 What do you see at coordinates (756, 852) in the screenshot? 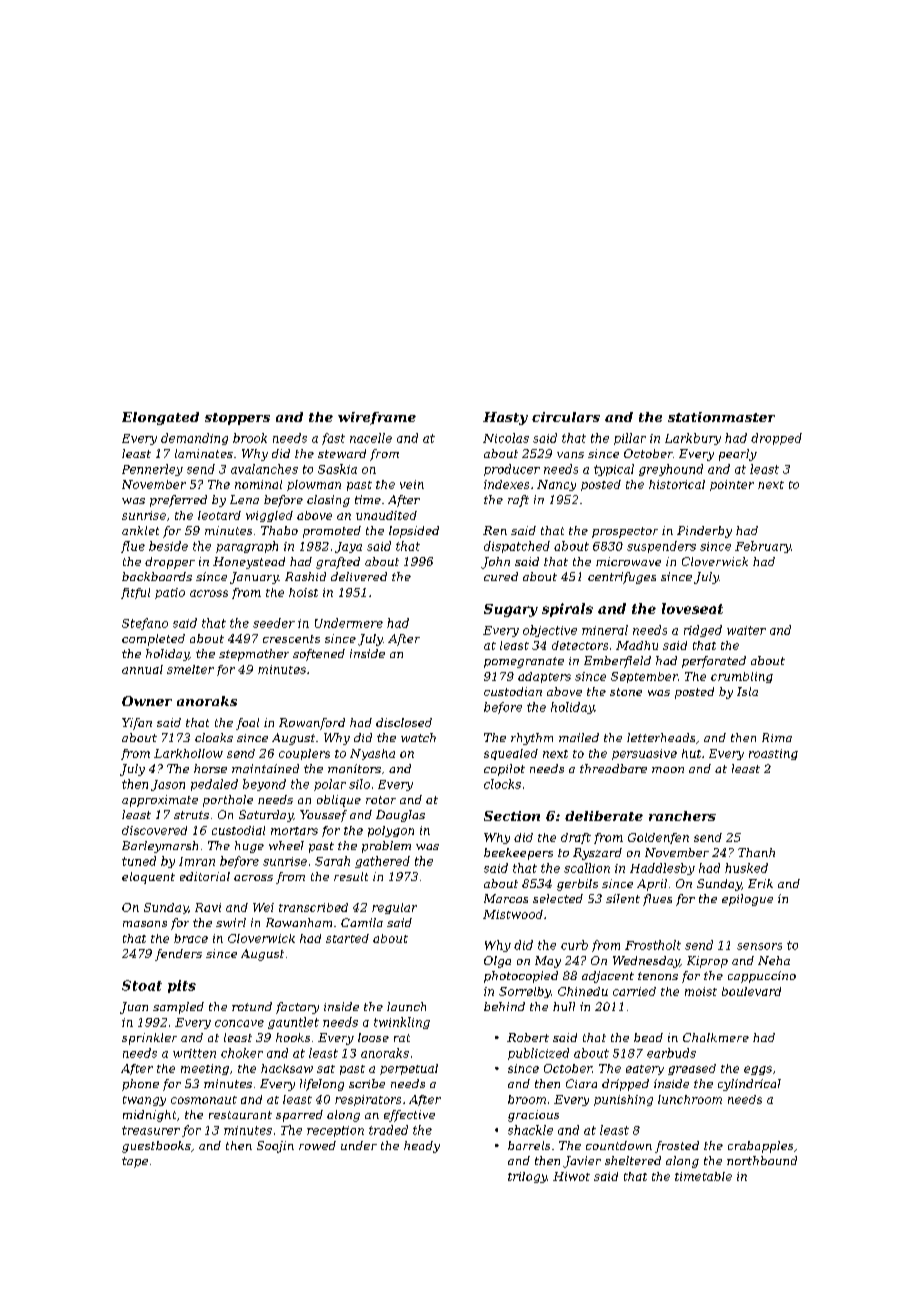
I see `Thanh` at bounding box center [756, 852].
